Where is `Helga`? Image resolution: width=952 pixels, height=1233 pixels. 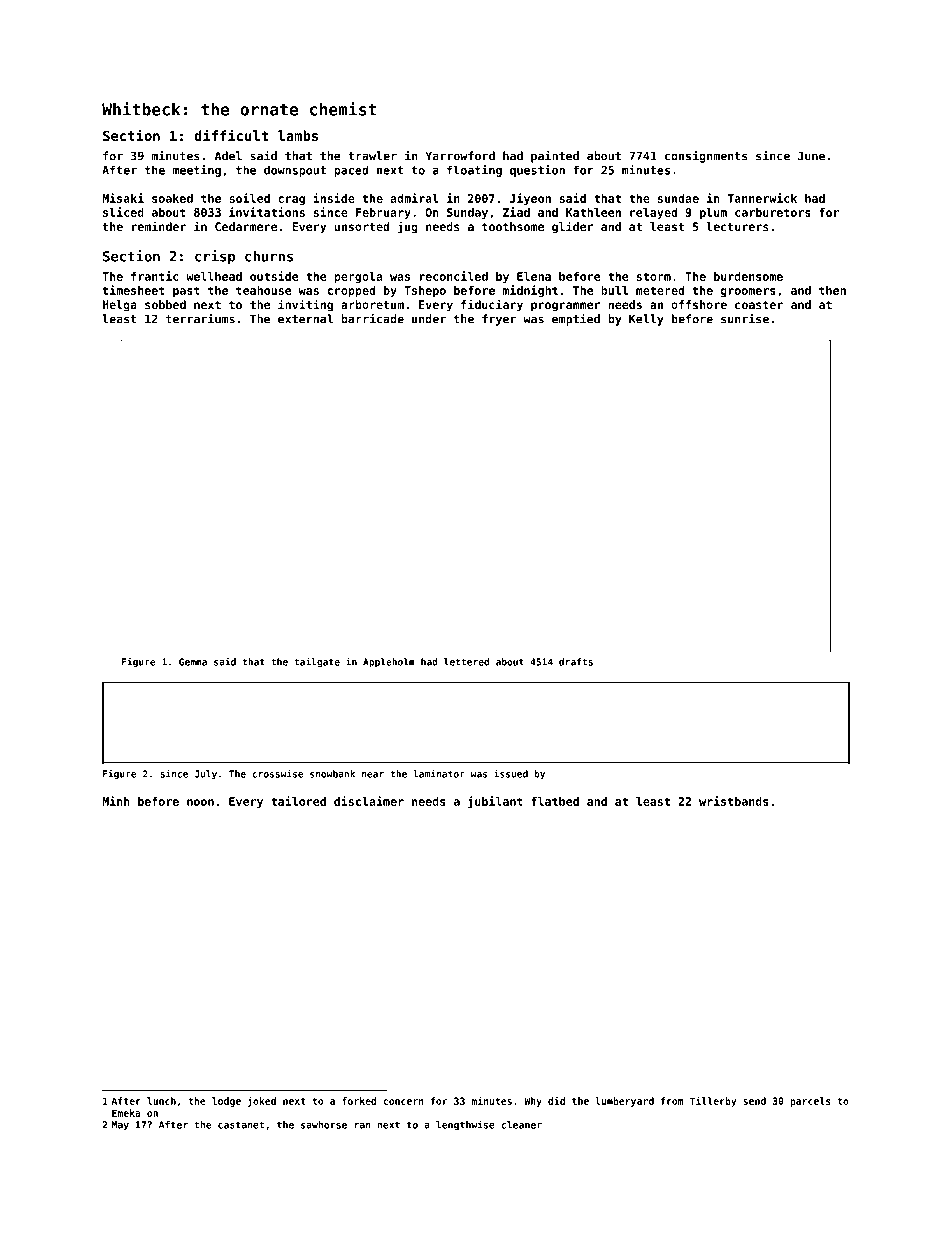 Helga is located at coordinates (120, 306).
